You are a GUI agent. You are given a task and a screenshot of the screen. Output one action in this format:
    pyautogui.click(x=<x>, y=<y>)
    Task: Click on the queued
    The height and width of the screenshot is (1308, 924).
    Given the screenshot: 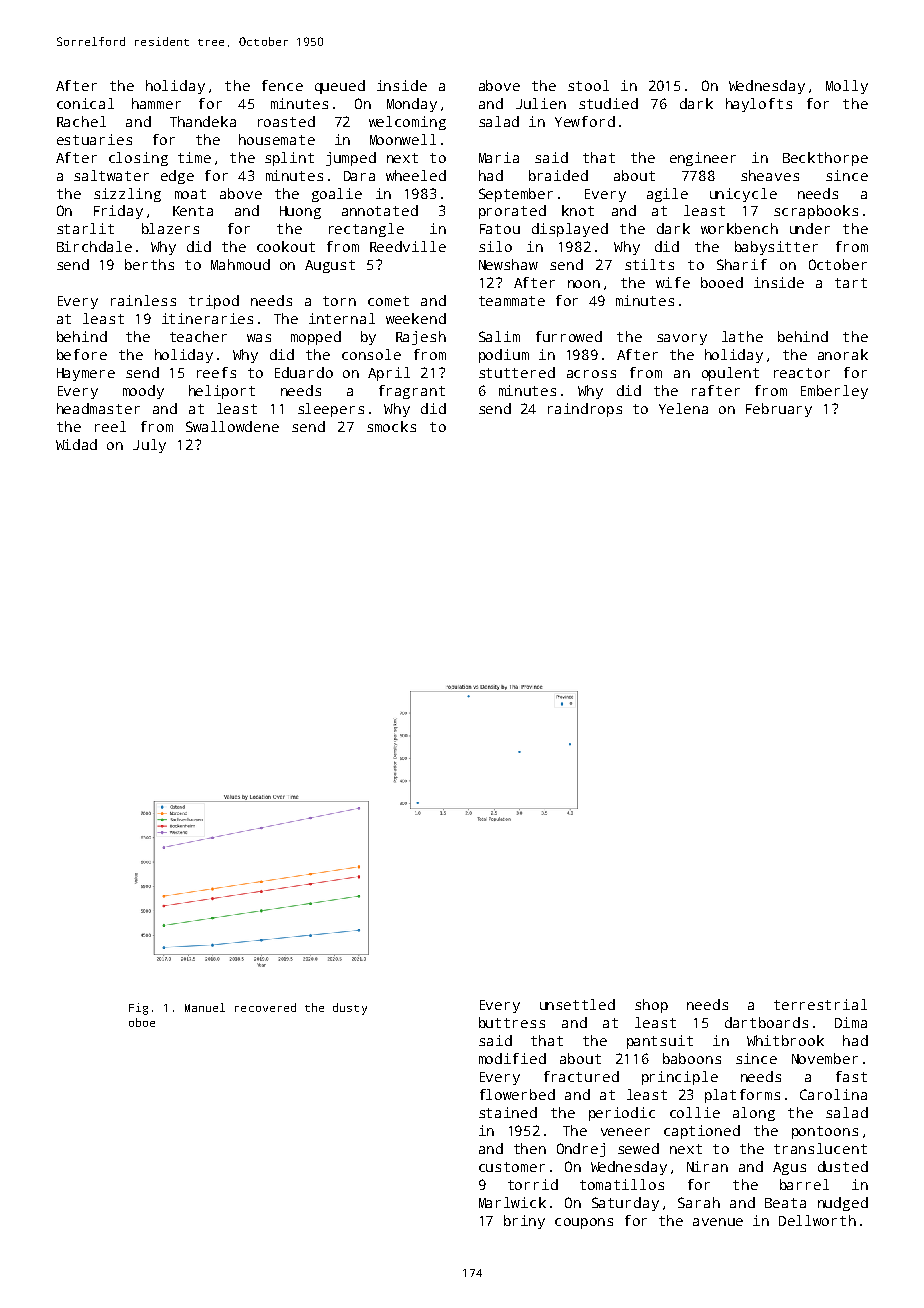 What is the action you would take?
    pyautogui.click(x=340, y=87)
